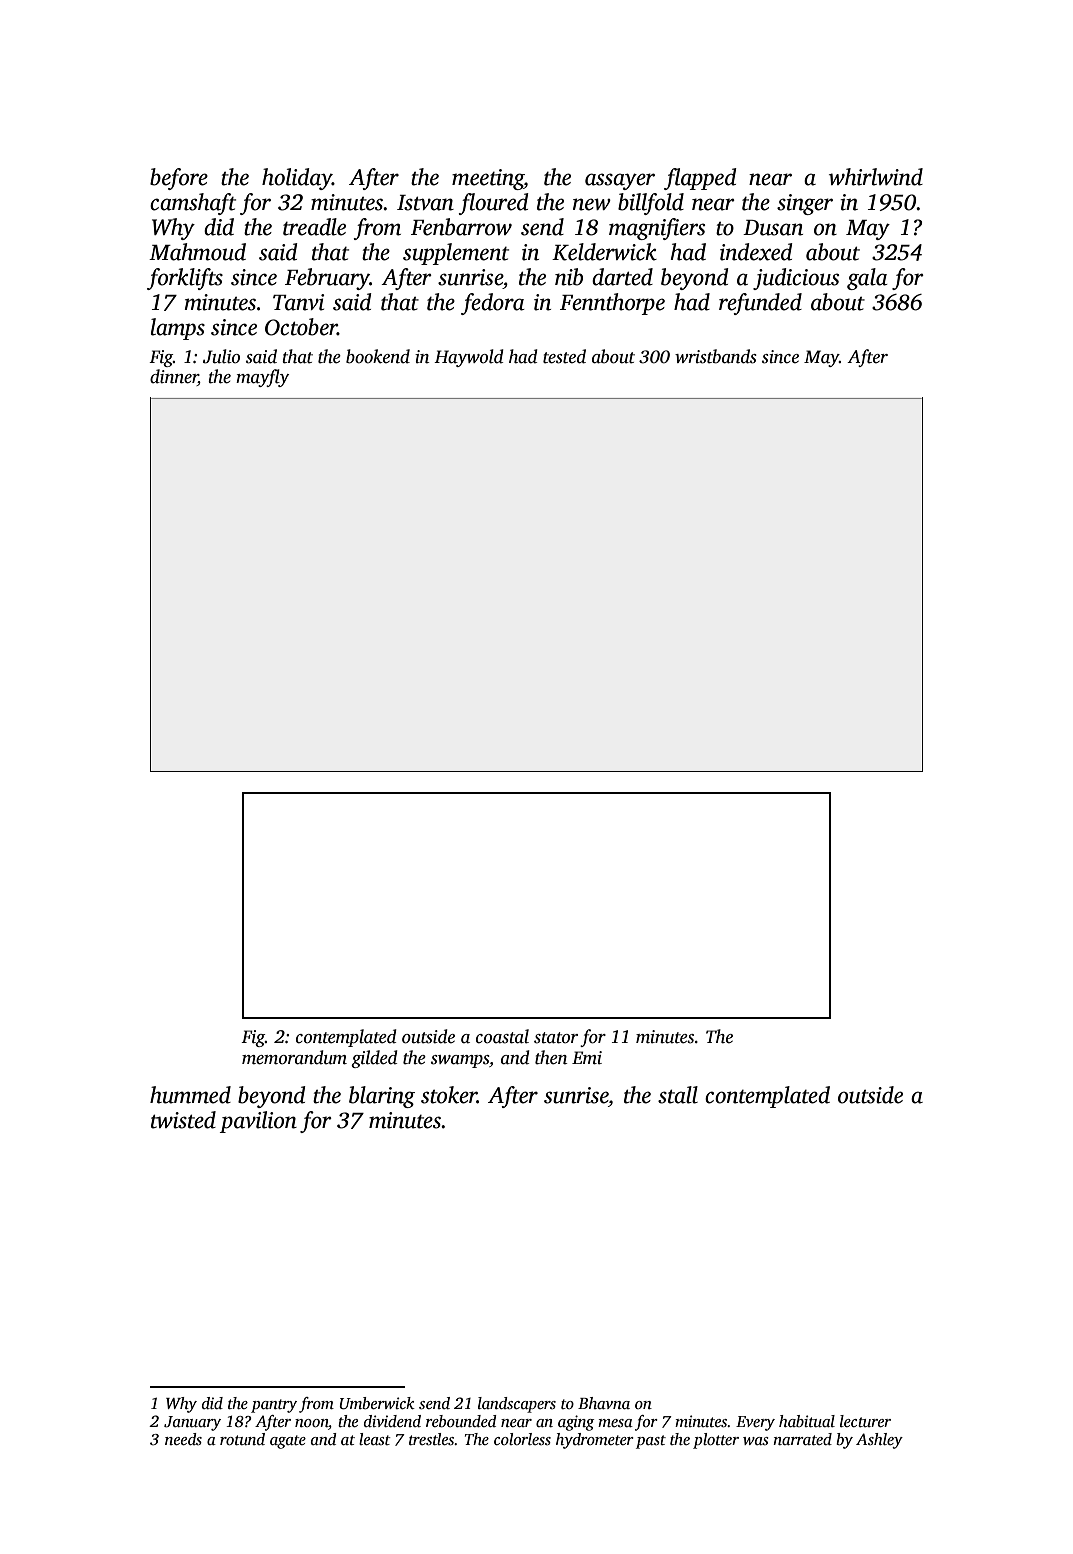 This screenshot has height=1554, width=1073. What do you see at coordinates (805, 204) in the screenshot?
I see `singer` at bounding box center [805, 204].
